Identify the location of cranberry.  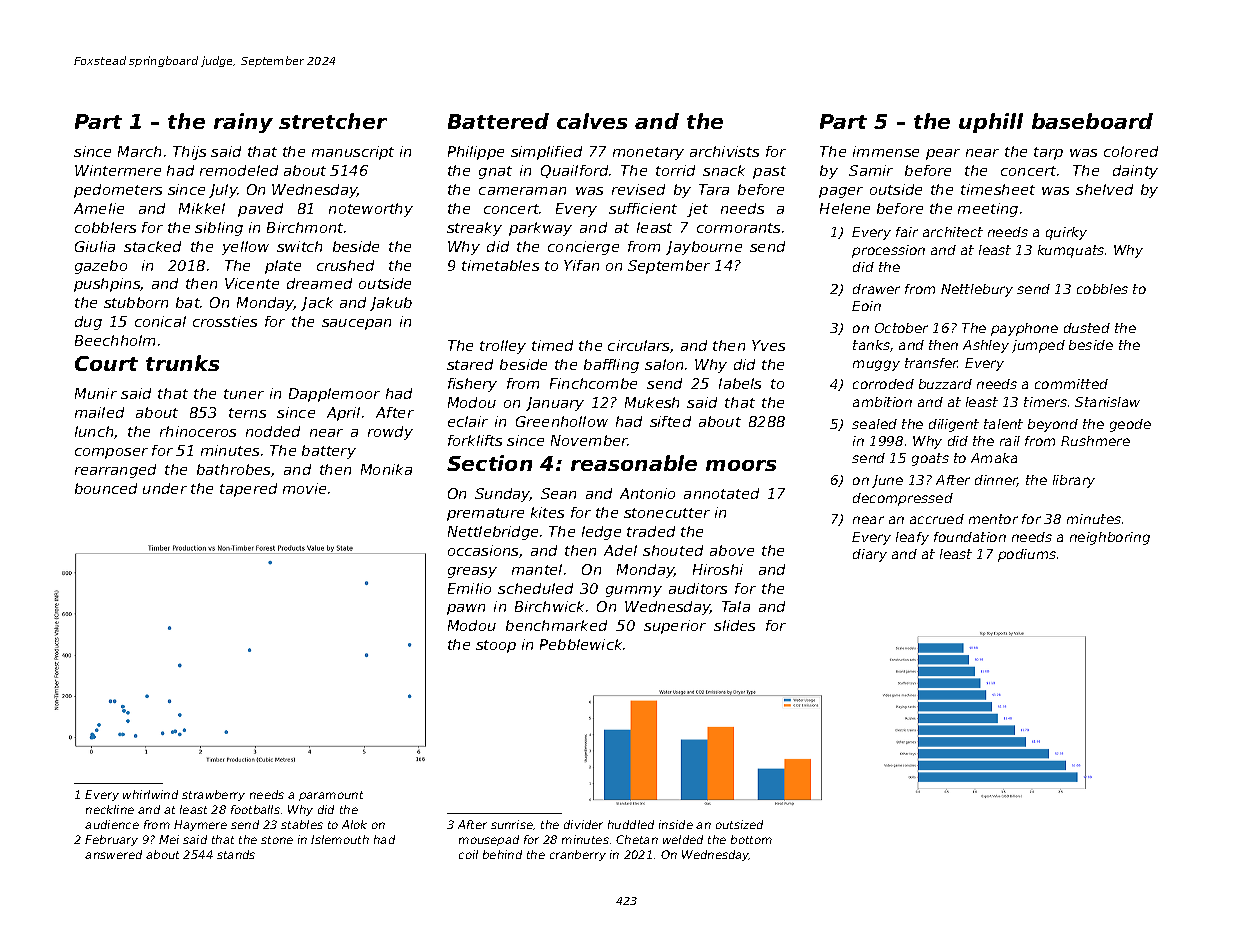
(578, 855).
